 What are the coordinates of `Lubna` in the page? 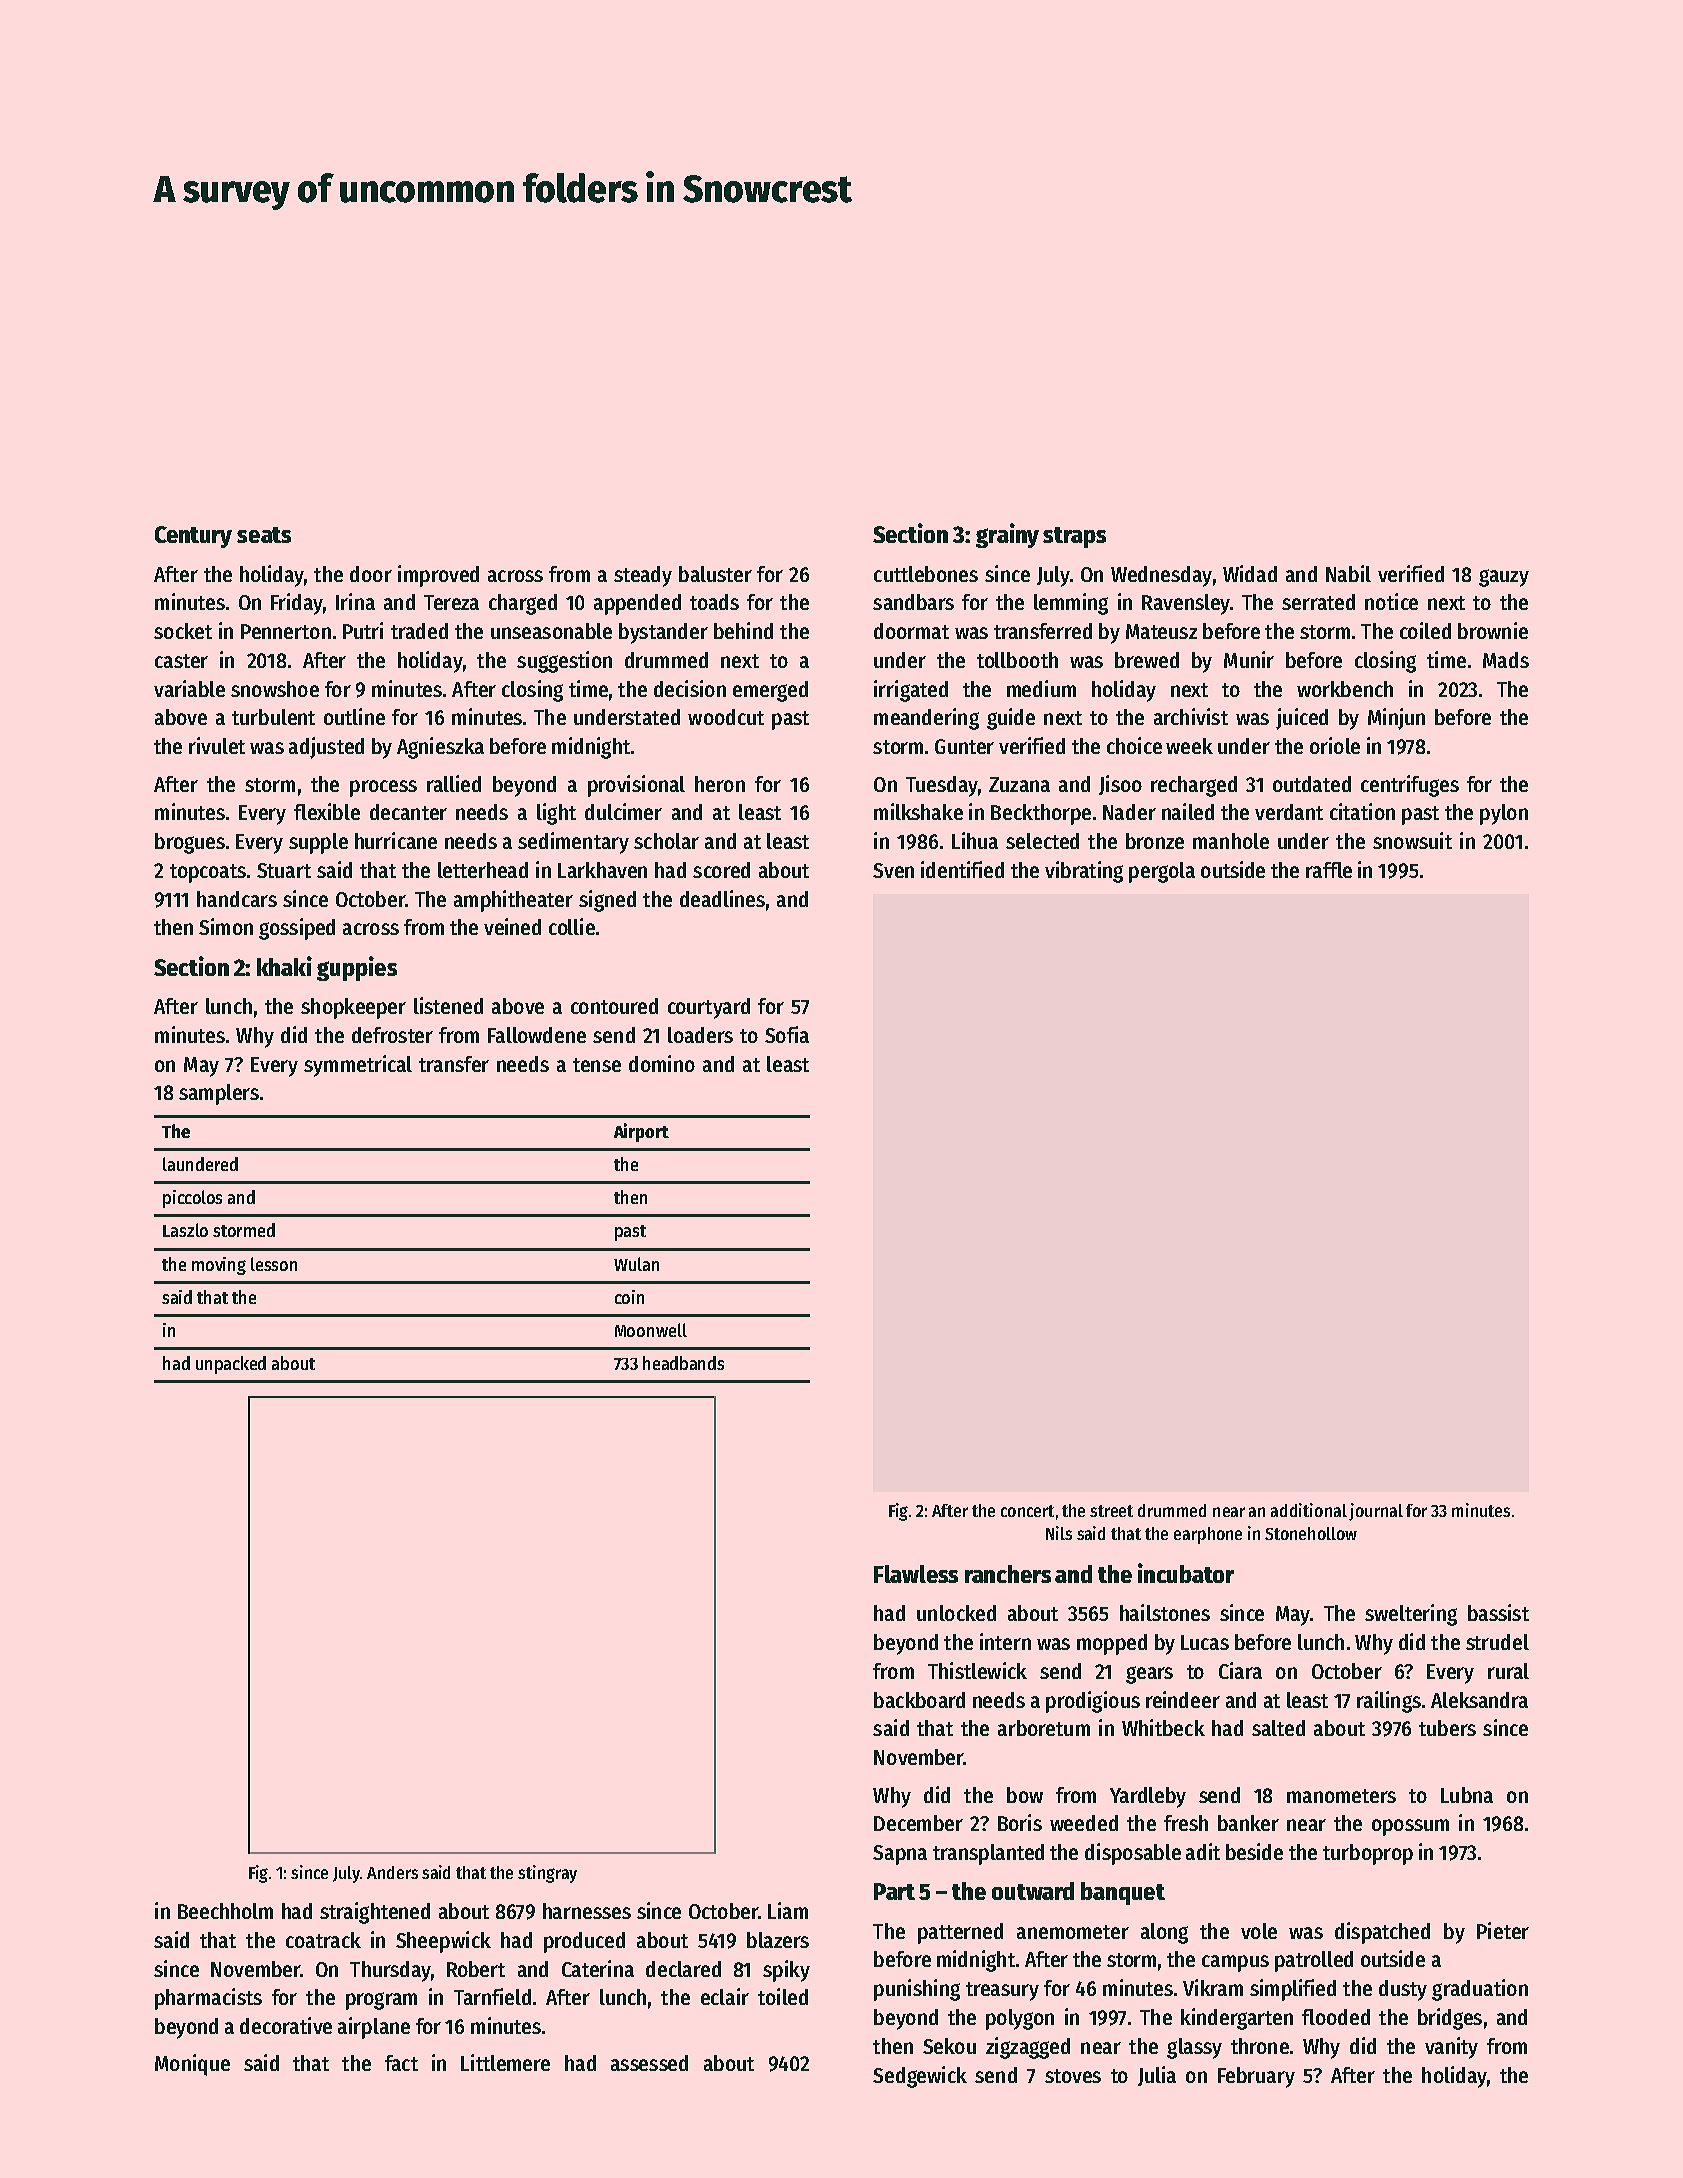 It's located at (1467, 1795).
